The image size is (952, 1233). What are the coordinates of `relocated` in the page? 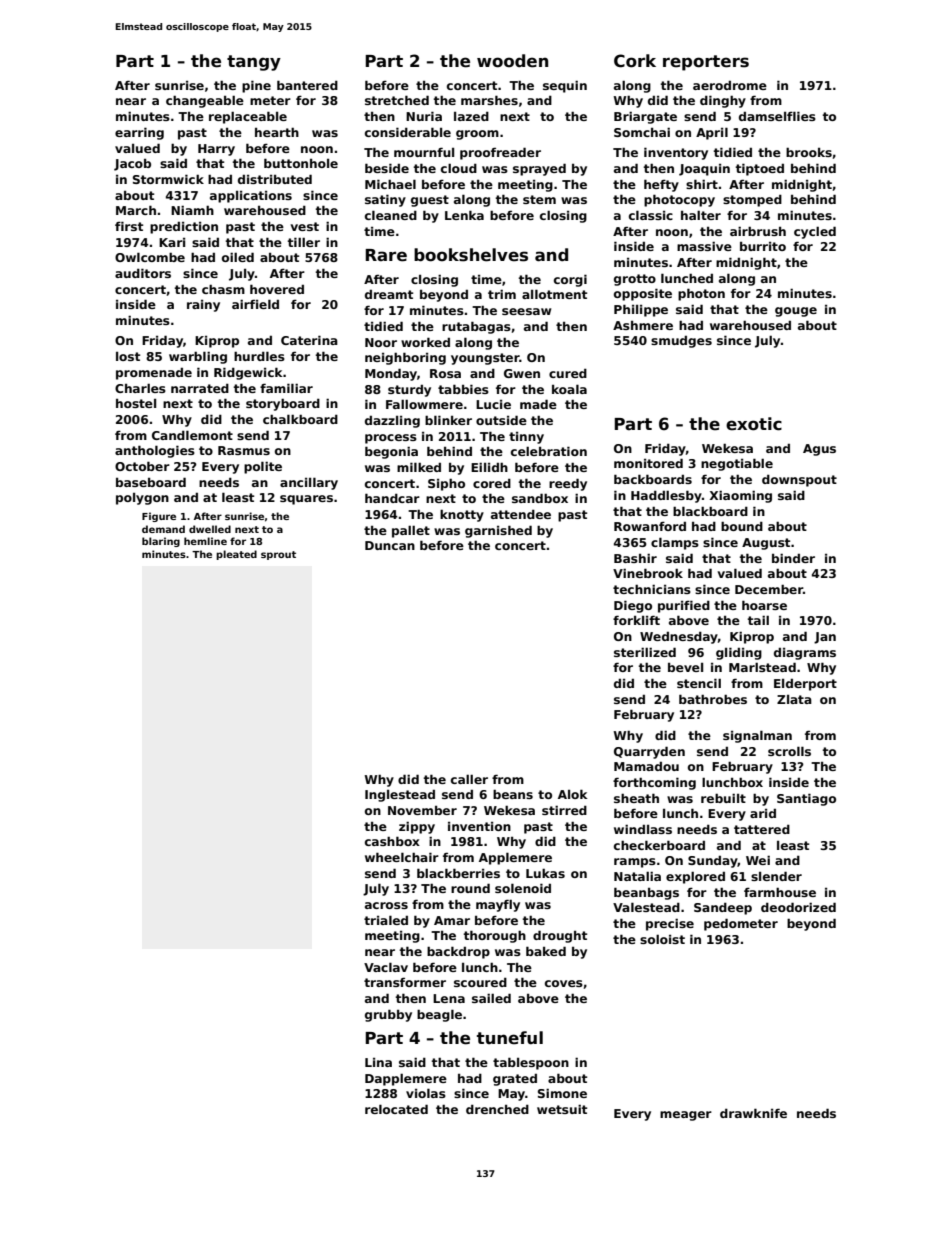 It's located at (396, 1109).
